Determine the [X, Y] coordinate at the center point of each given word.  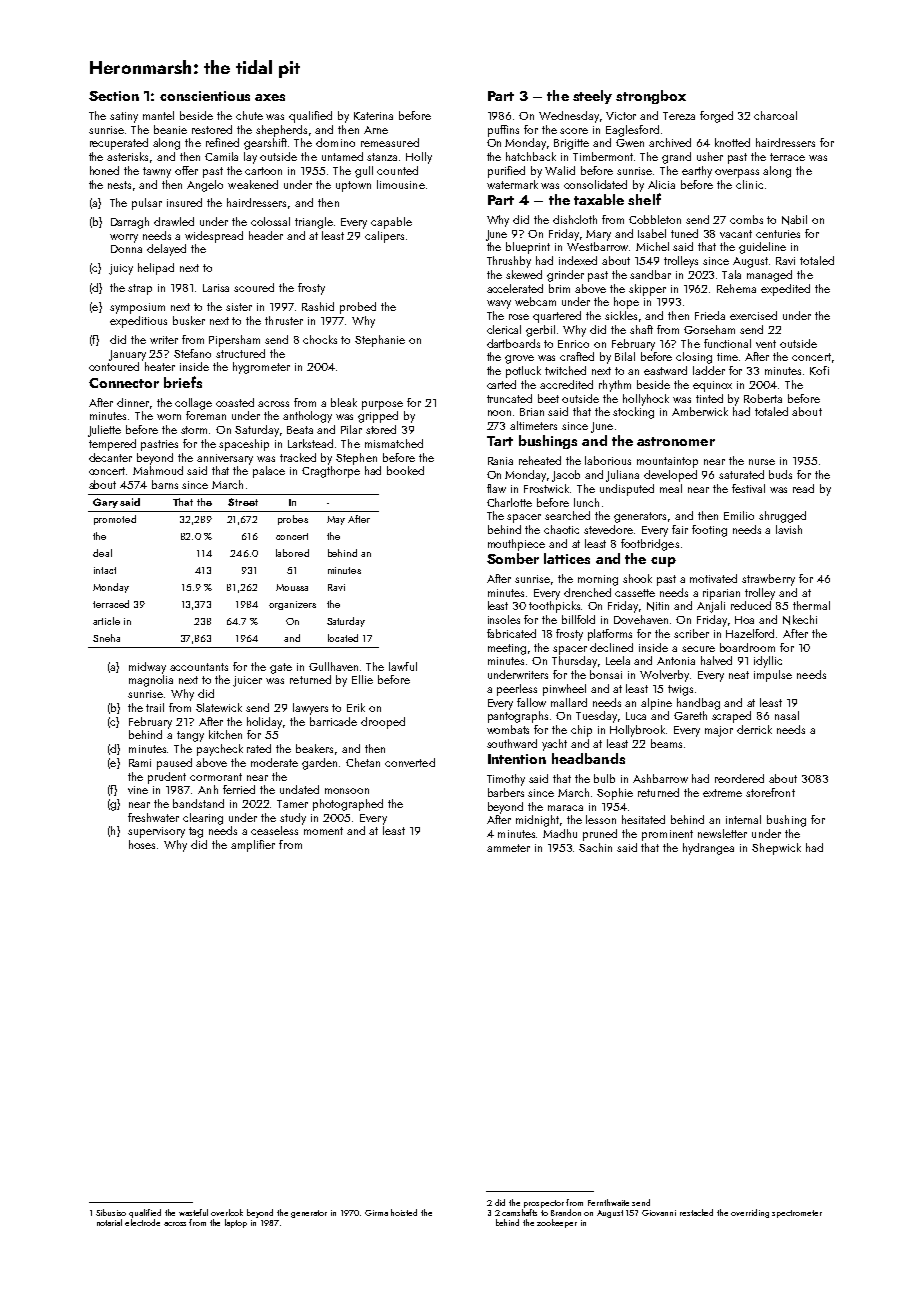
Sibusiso [111, 1212]
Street [243, 502]
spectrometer [797, 1214]
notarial [109, 1222]
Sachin [595, 847]
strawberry [768, 580]
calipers [384, 237]
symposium [137, 308]
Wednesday [569, 117]
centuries [778, 234]
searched [567, 515]
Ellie [362, 679]
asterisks [127, 156]
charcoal [775, 115]
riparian [721, 594]
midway [147, 668]
